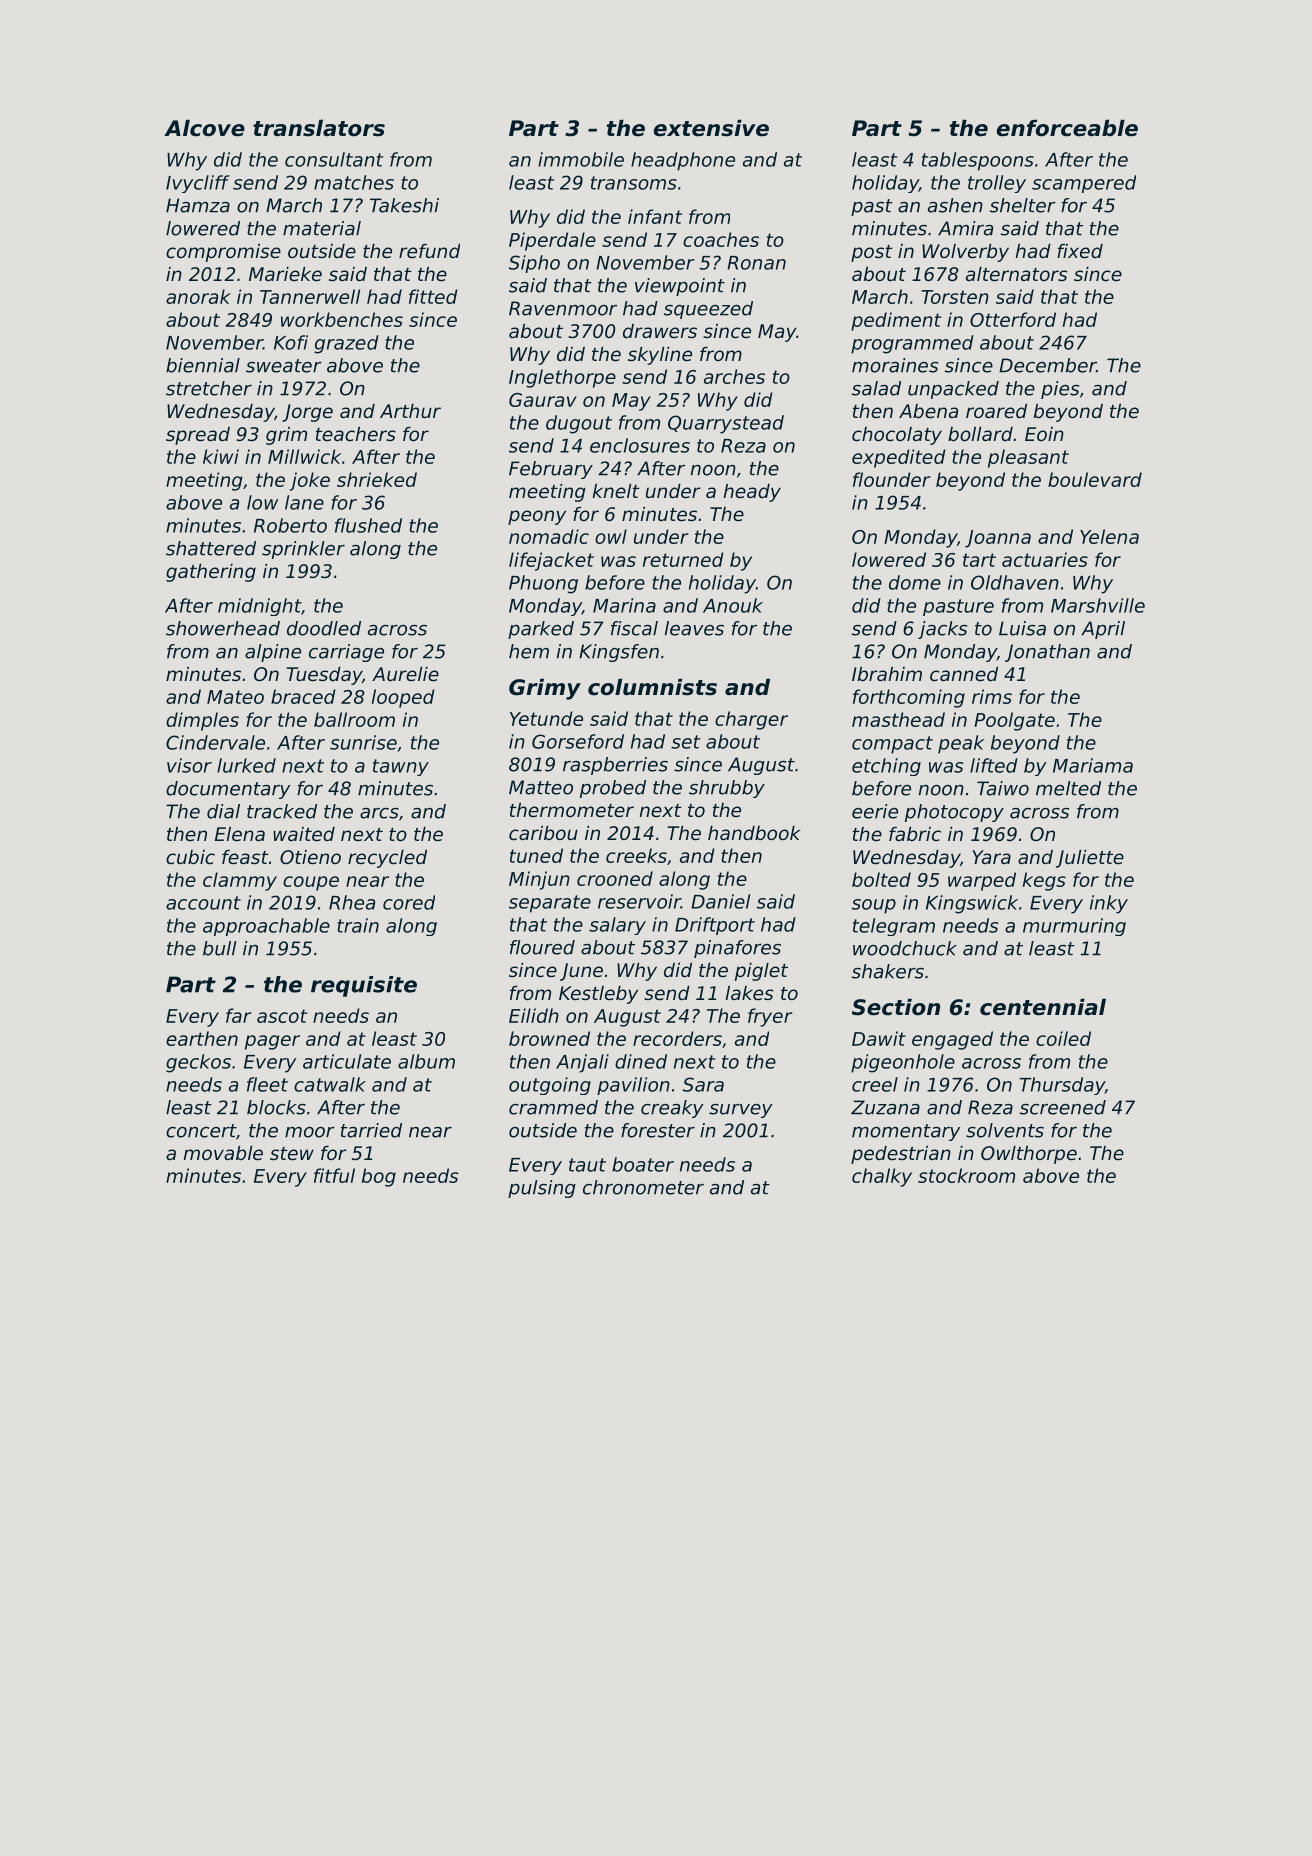 Image resolution: width=1312 pixels, height=1856 pixels. I want to click on knelt, so click(616, 491).
